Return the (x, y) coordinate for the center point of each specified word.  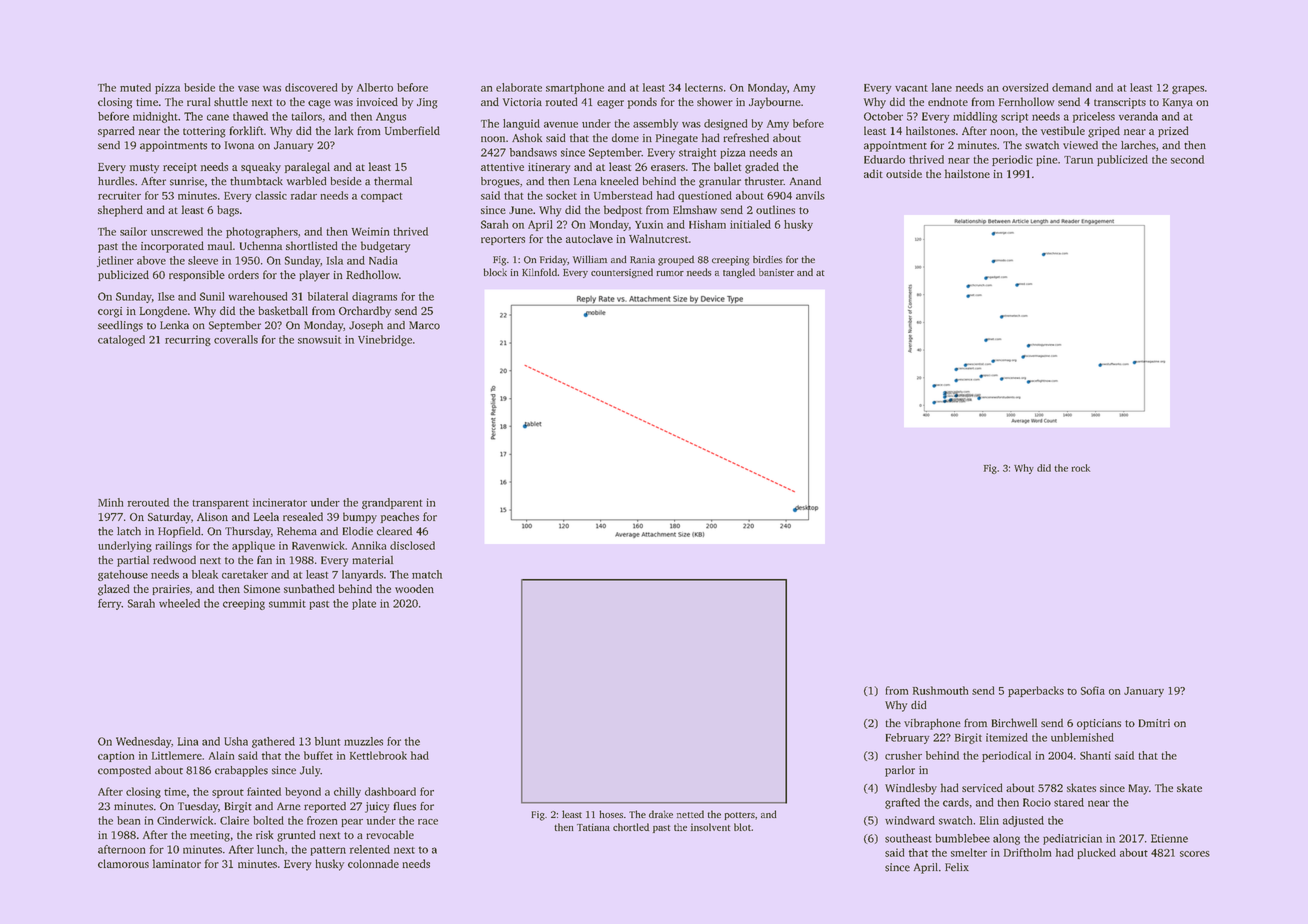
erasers (668, 168)
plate (364, 604)
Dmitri (1154, 723)
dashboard (390, 791)
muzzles (363, 741)
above (151, 260)
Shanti (1095, 755)
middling (975, 117)
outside (904, 173)
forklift (246, 130)
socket (561, 195)
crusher (903, 755)
